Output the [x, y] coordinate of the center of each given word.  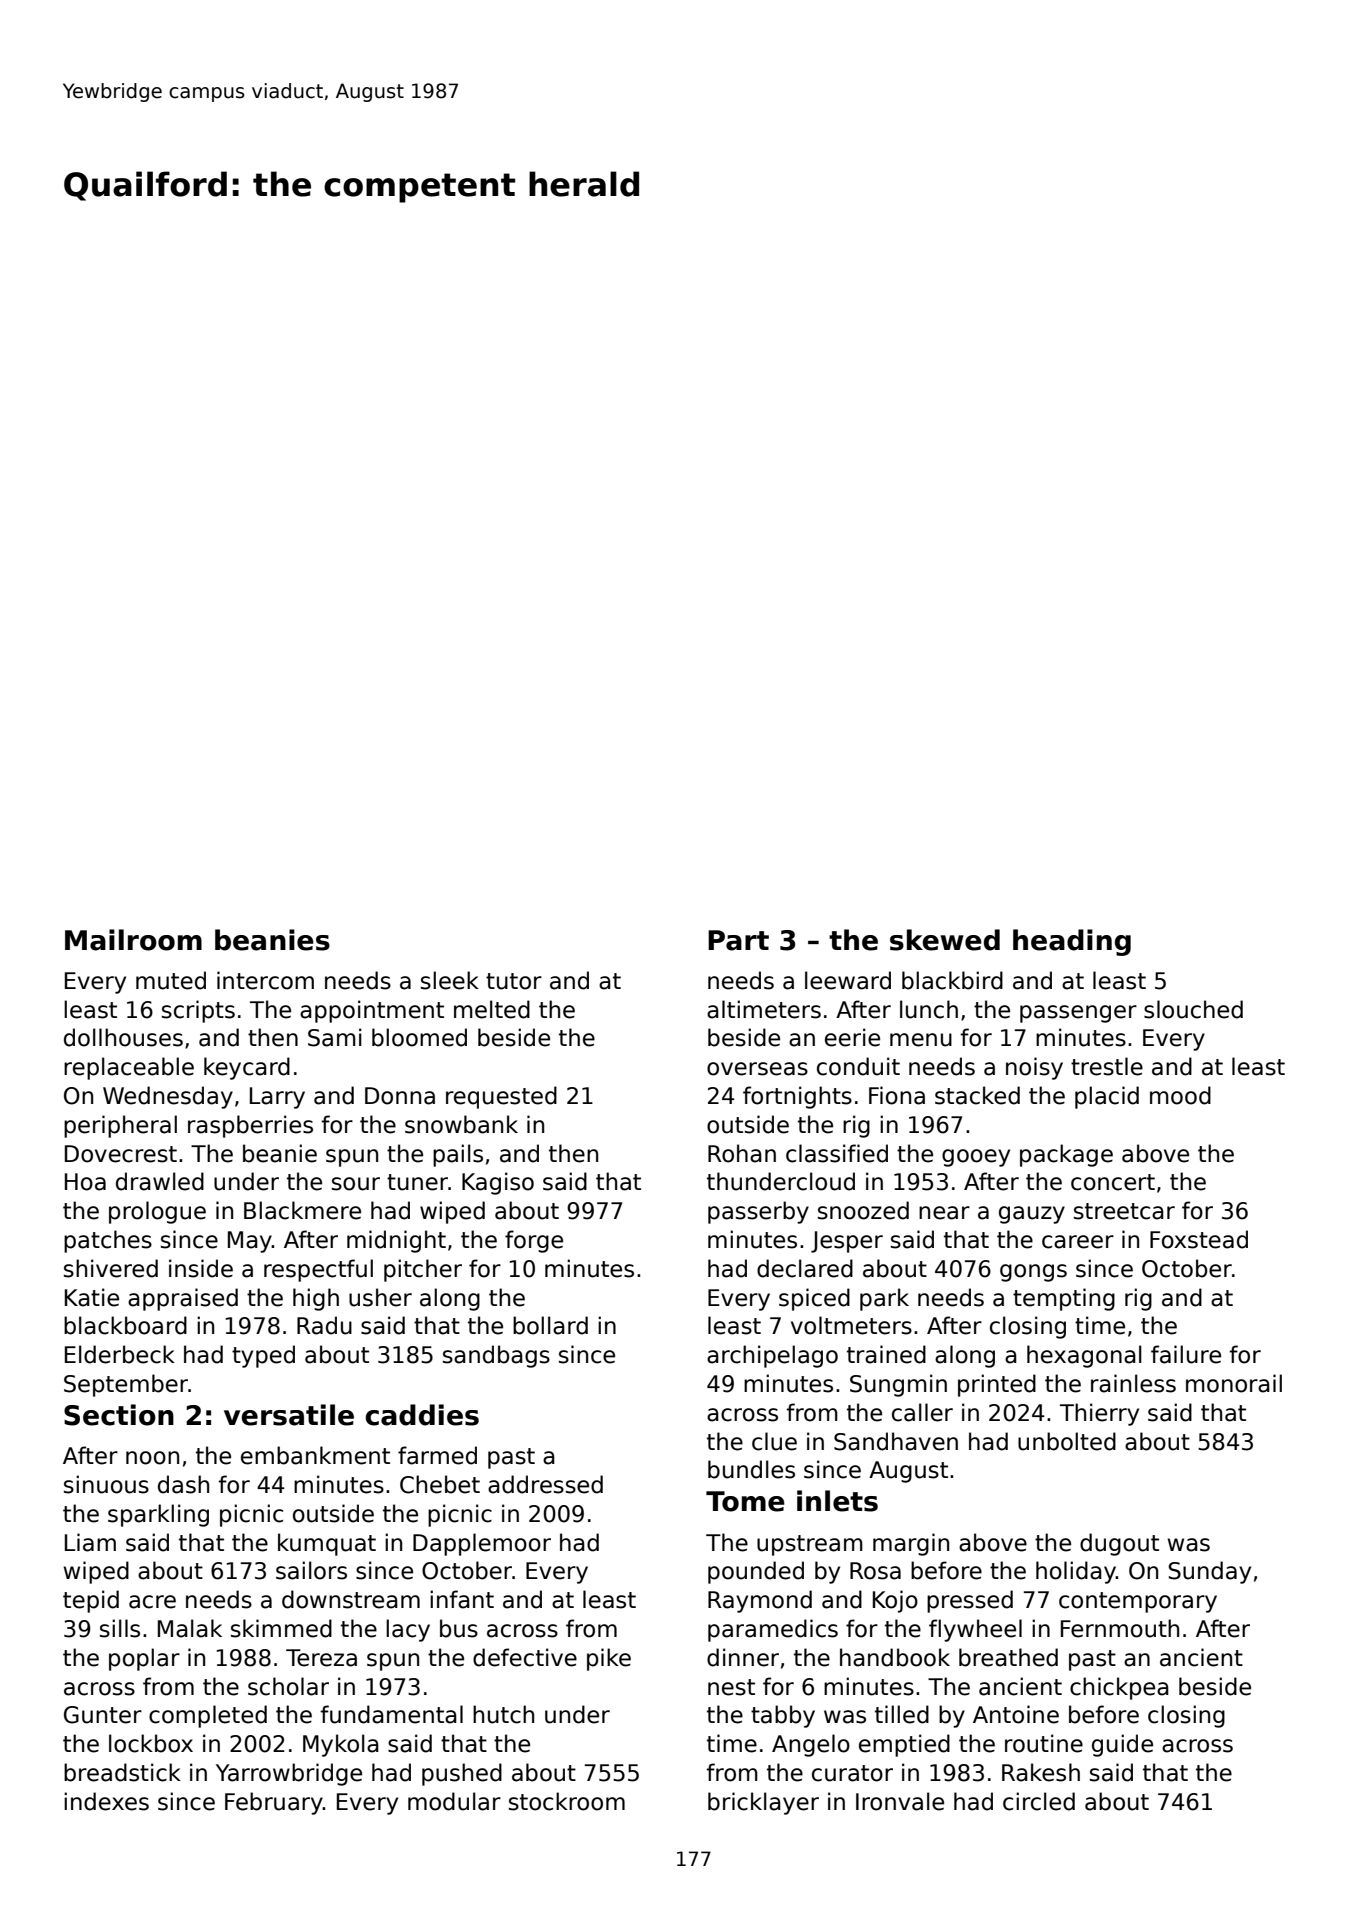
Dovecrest [121, 1154]
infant [462, 1599]
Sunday [1209, 1572]
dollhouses [123, 1037]
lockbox [151, 1743]
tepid [91, 1601]
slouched [1193, 1009]
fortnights [797, 1097]
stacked [977, 1095]
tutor [514, 981]
